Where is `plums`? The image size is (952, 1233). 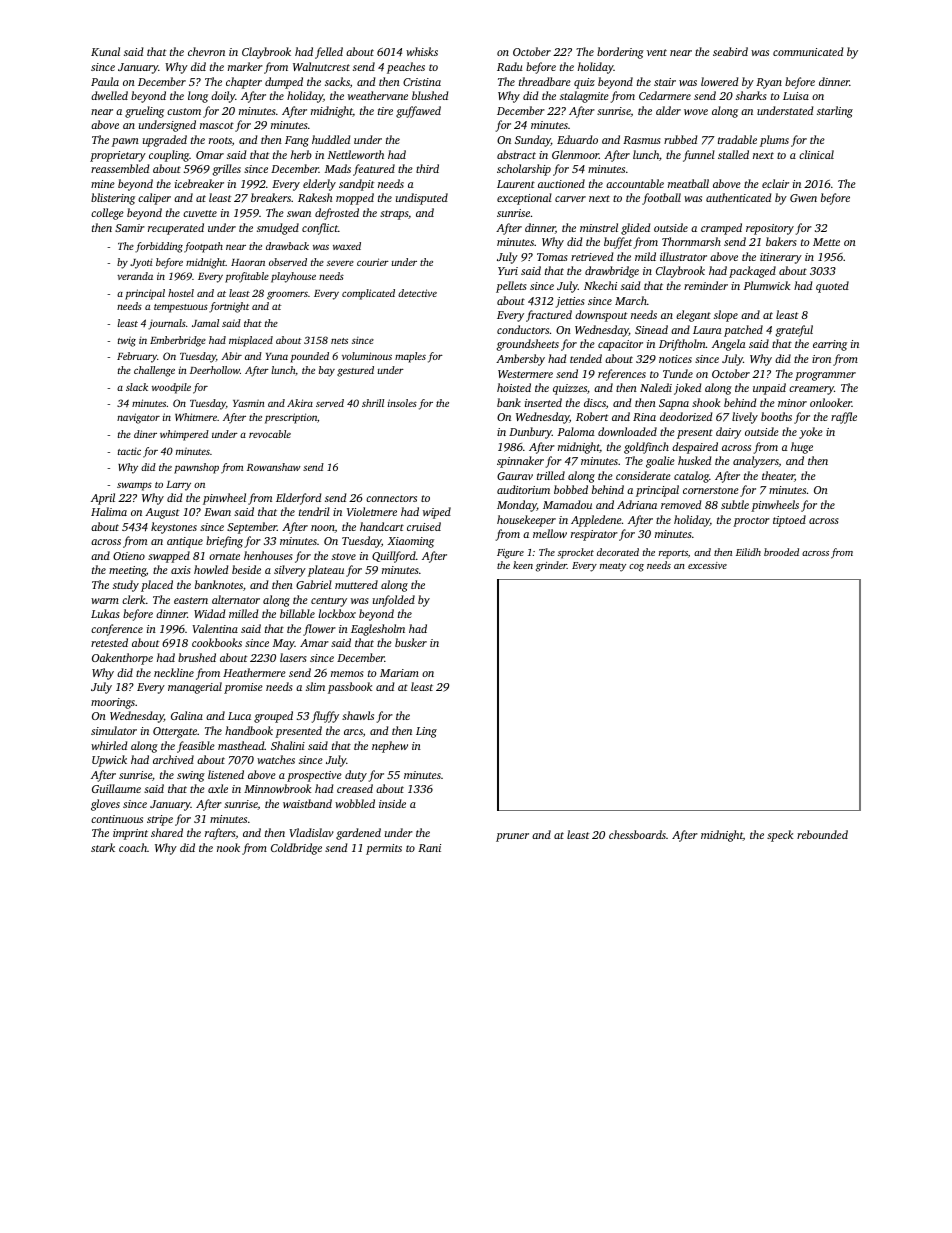 plums is located at coordinates (774, 141).
